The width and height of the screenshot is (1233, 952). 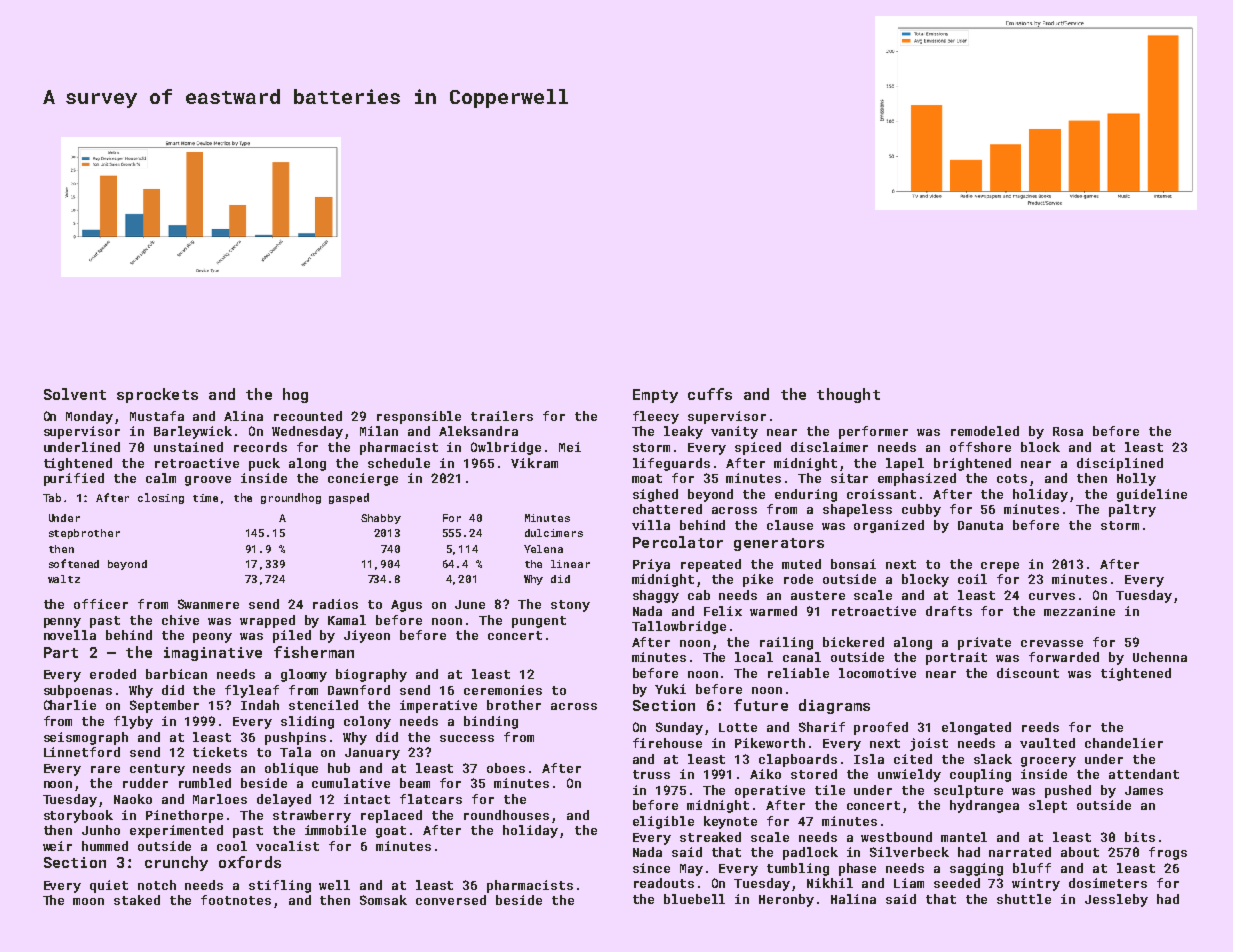 I want to click on Yuki, so click(x=670, y=689).
